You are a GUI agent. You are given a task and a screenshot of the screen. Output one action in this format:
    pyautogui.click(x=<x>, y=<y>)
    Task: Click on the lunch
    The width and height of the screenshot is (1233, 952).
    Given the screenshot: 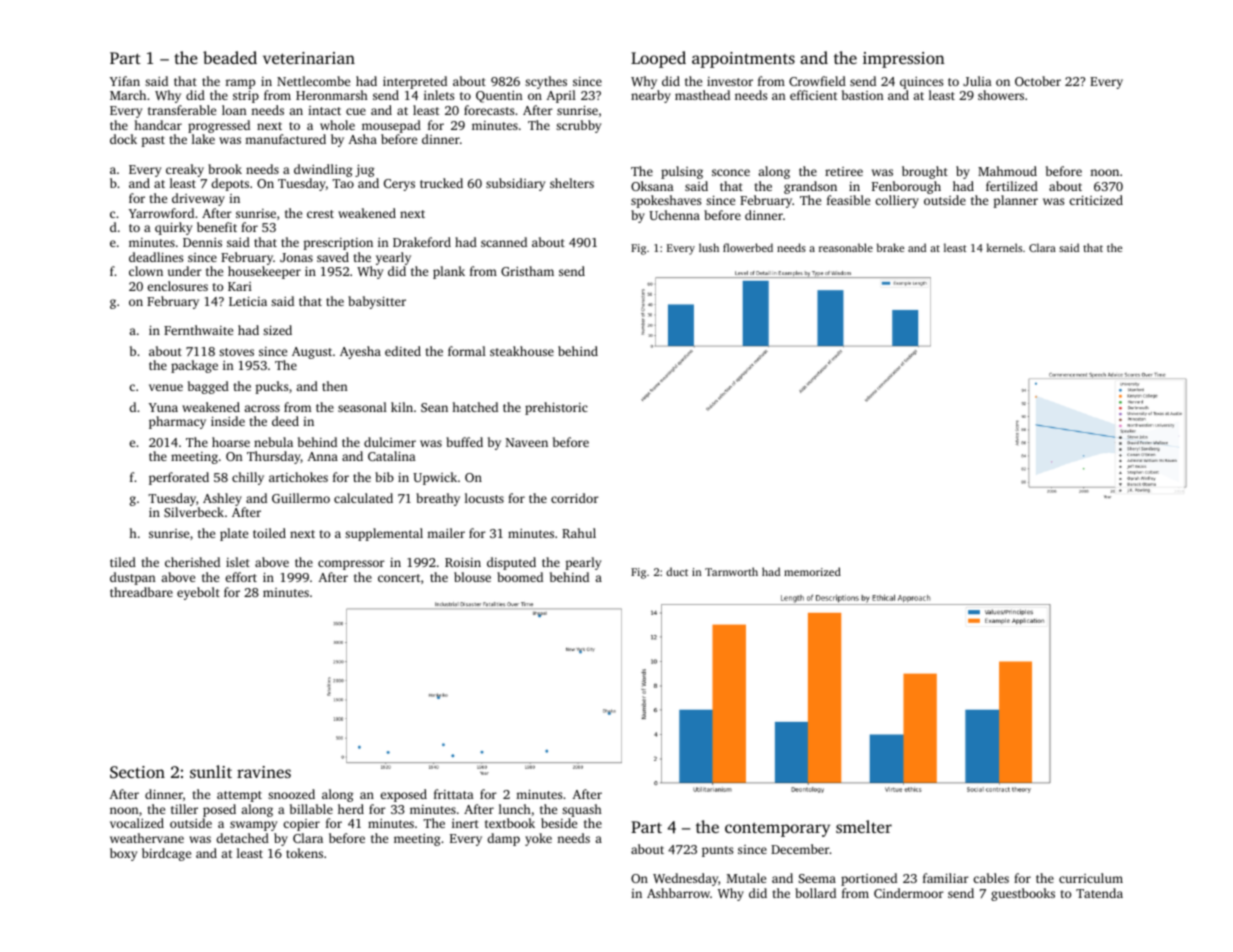 What is the action you would take?
    pyautogui.click(x=515, y=809)
